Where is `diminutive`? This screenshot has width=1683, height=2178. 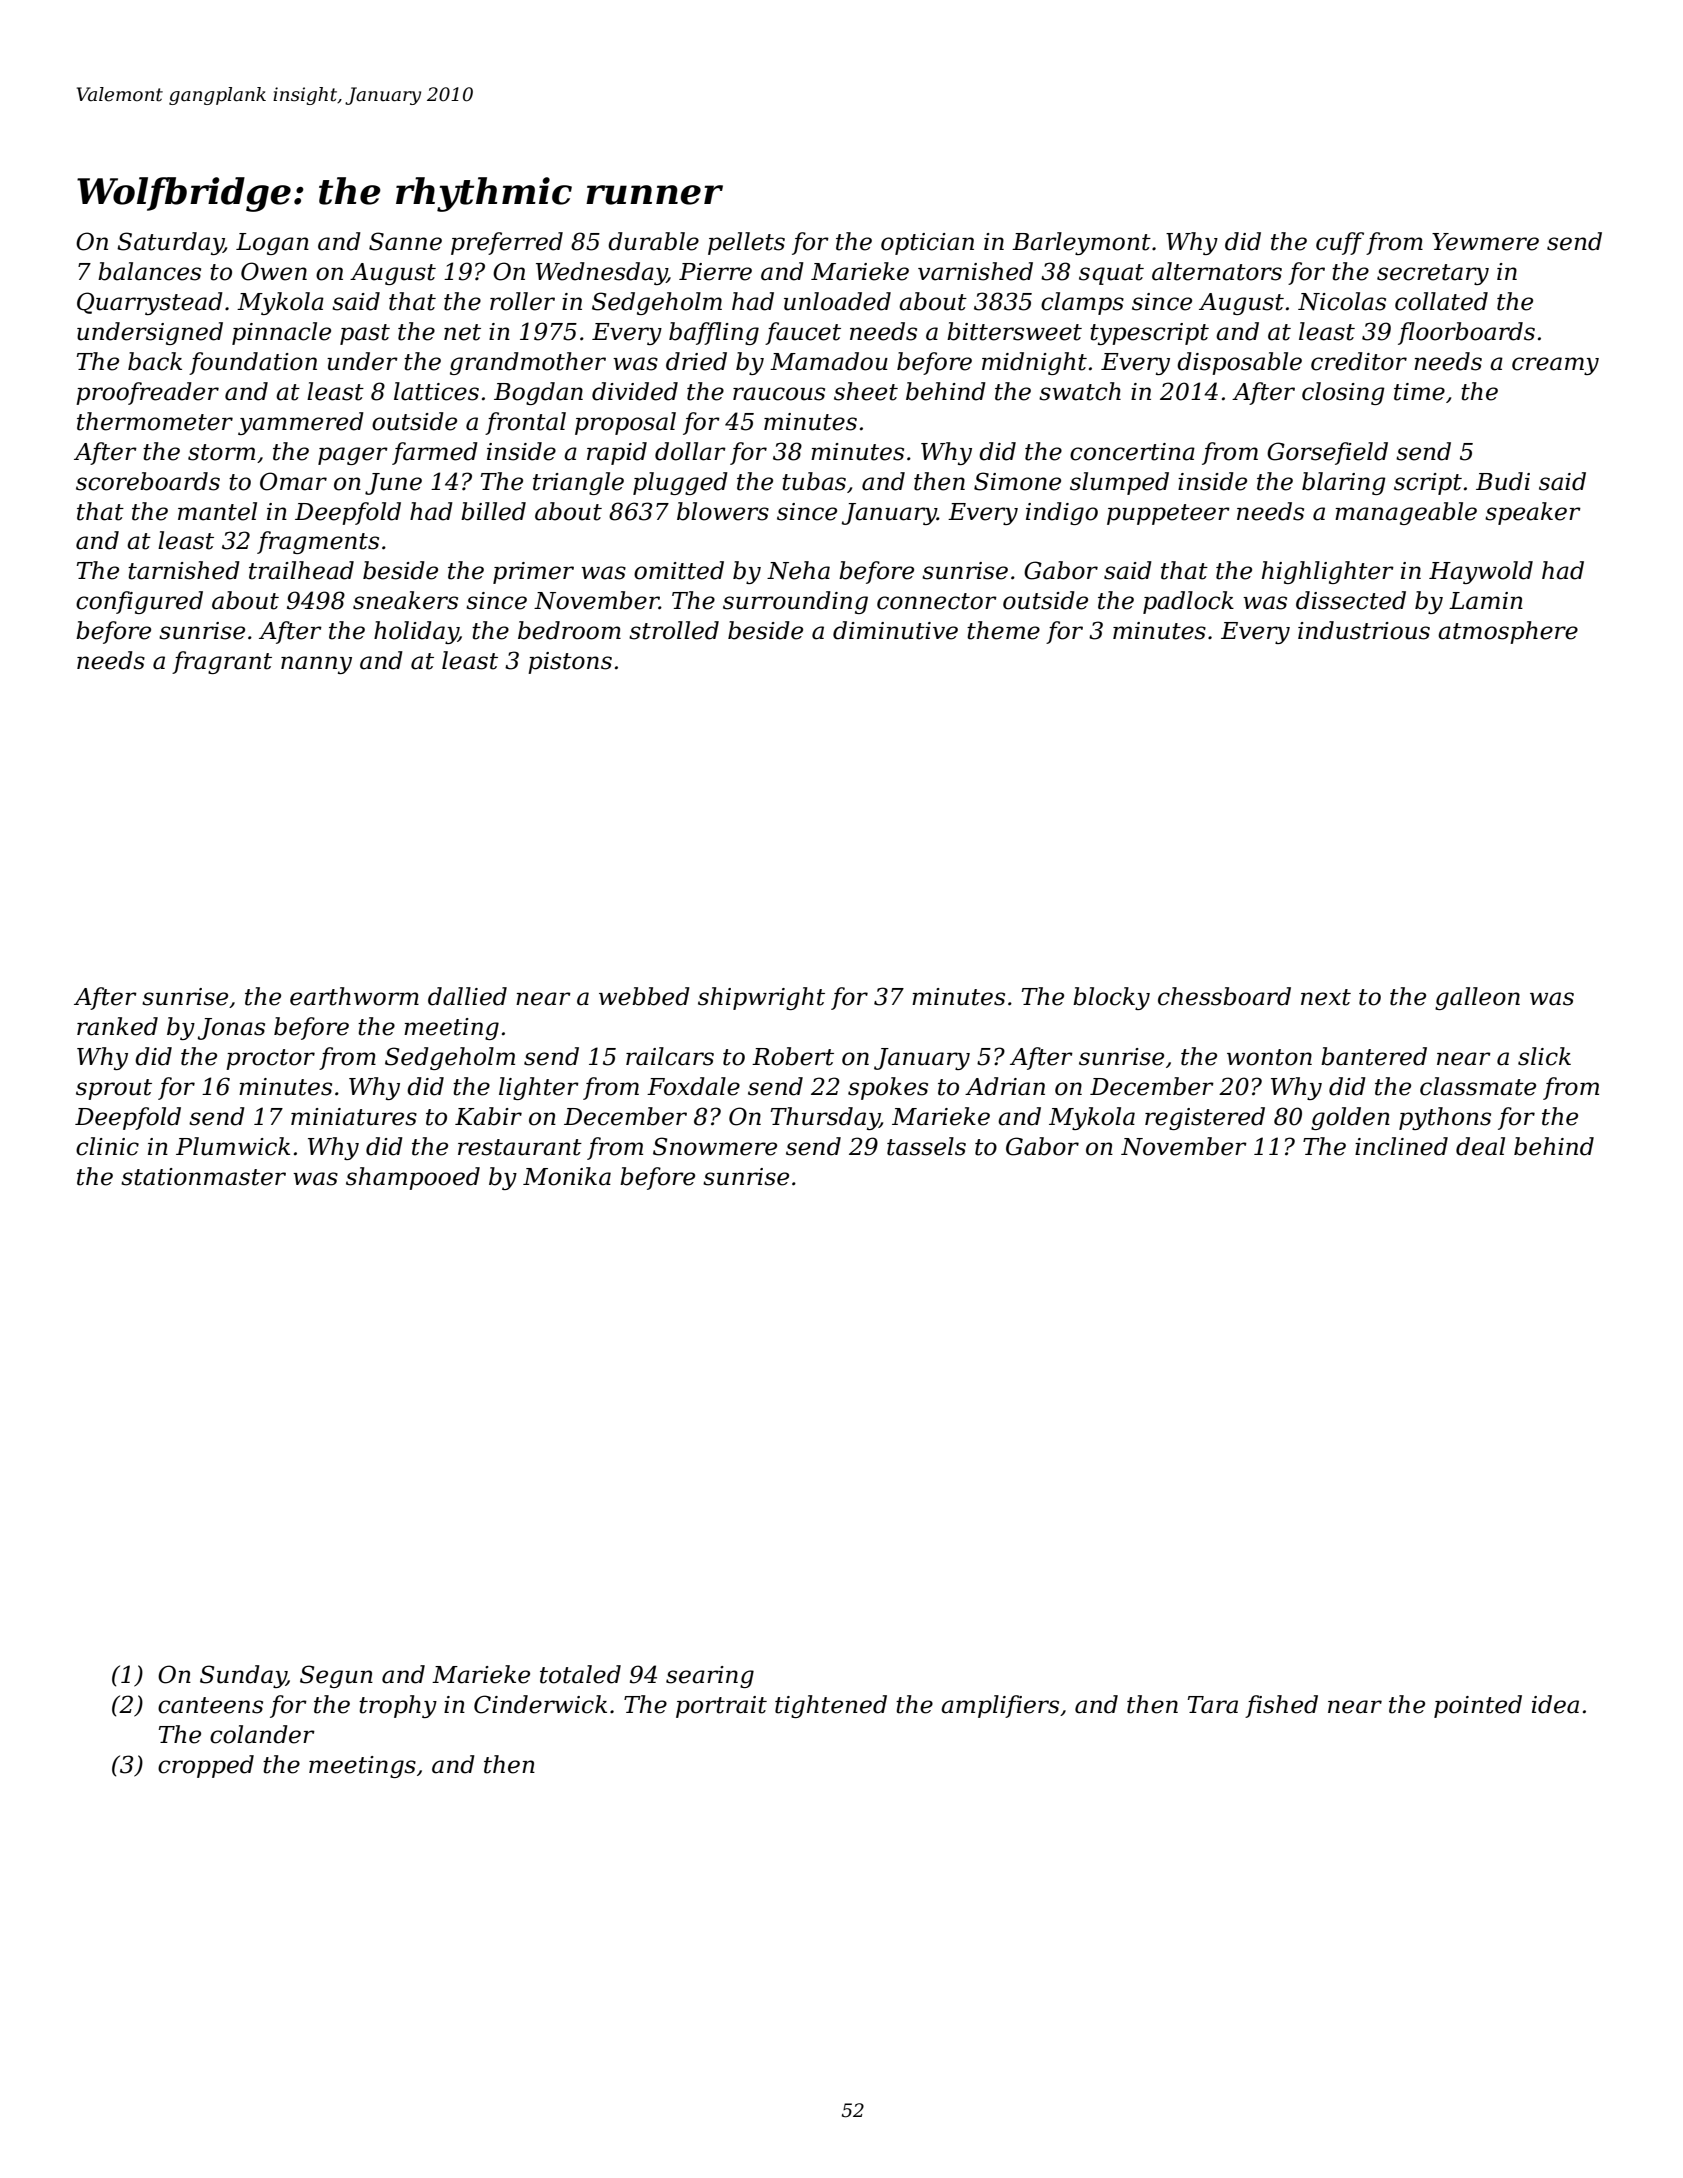
diminutive is located at coordinates (895, 630).
